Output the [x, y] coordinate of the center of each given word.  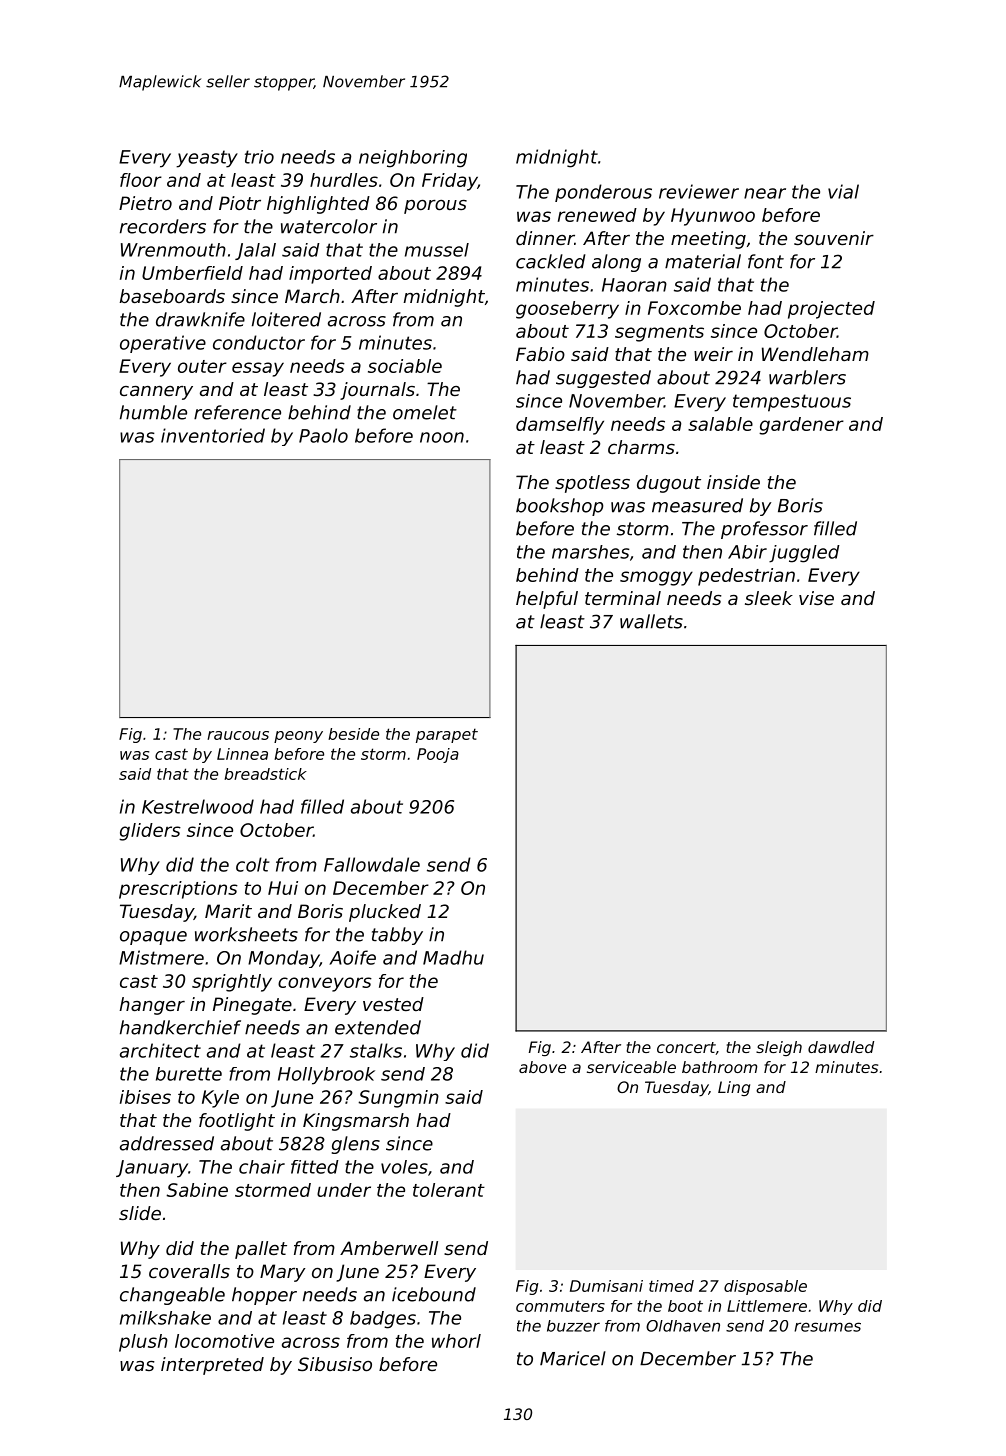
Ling [734, 1088]
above [542, 1067]
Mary [283, 1273]
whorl [456, 1341]
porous [435, 207]
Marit [228, 911]
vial [843, 191]
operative [163, 344]
